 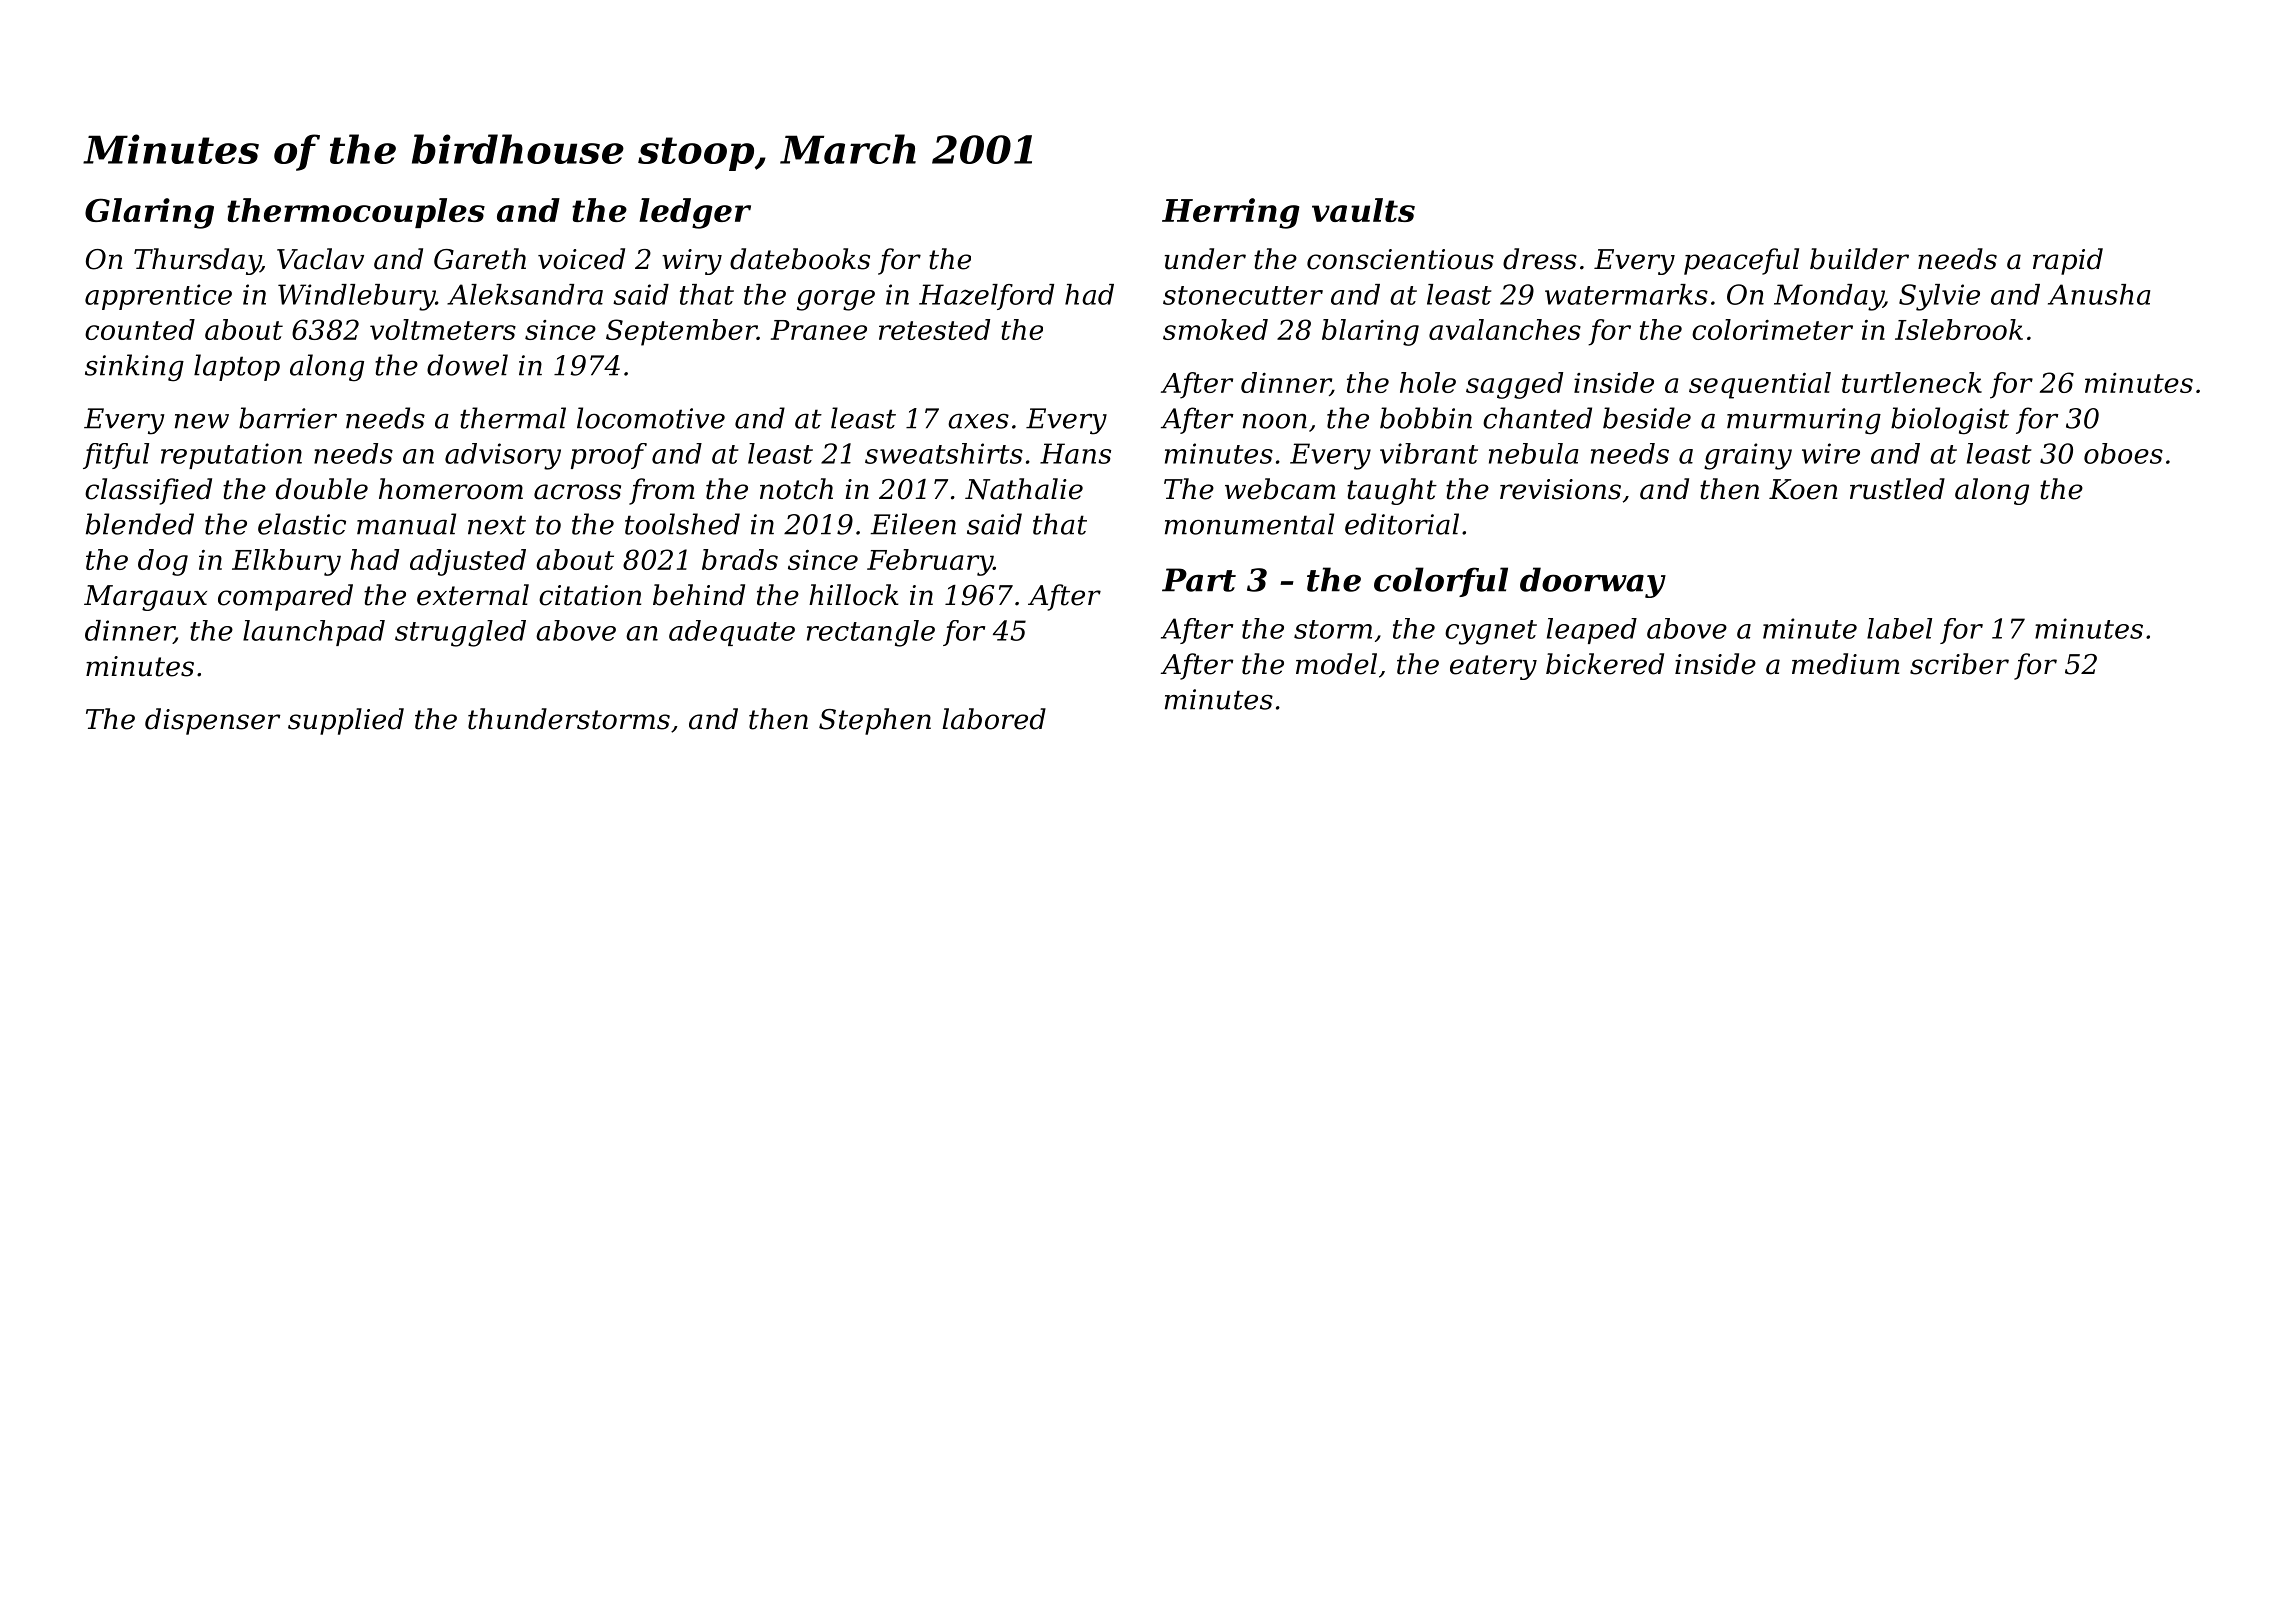 What do you see at coordinates (1363, 210) in the page?
I see `vaults` at bounding box center [1363, 210].
